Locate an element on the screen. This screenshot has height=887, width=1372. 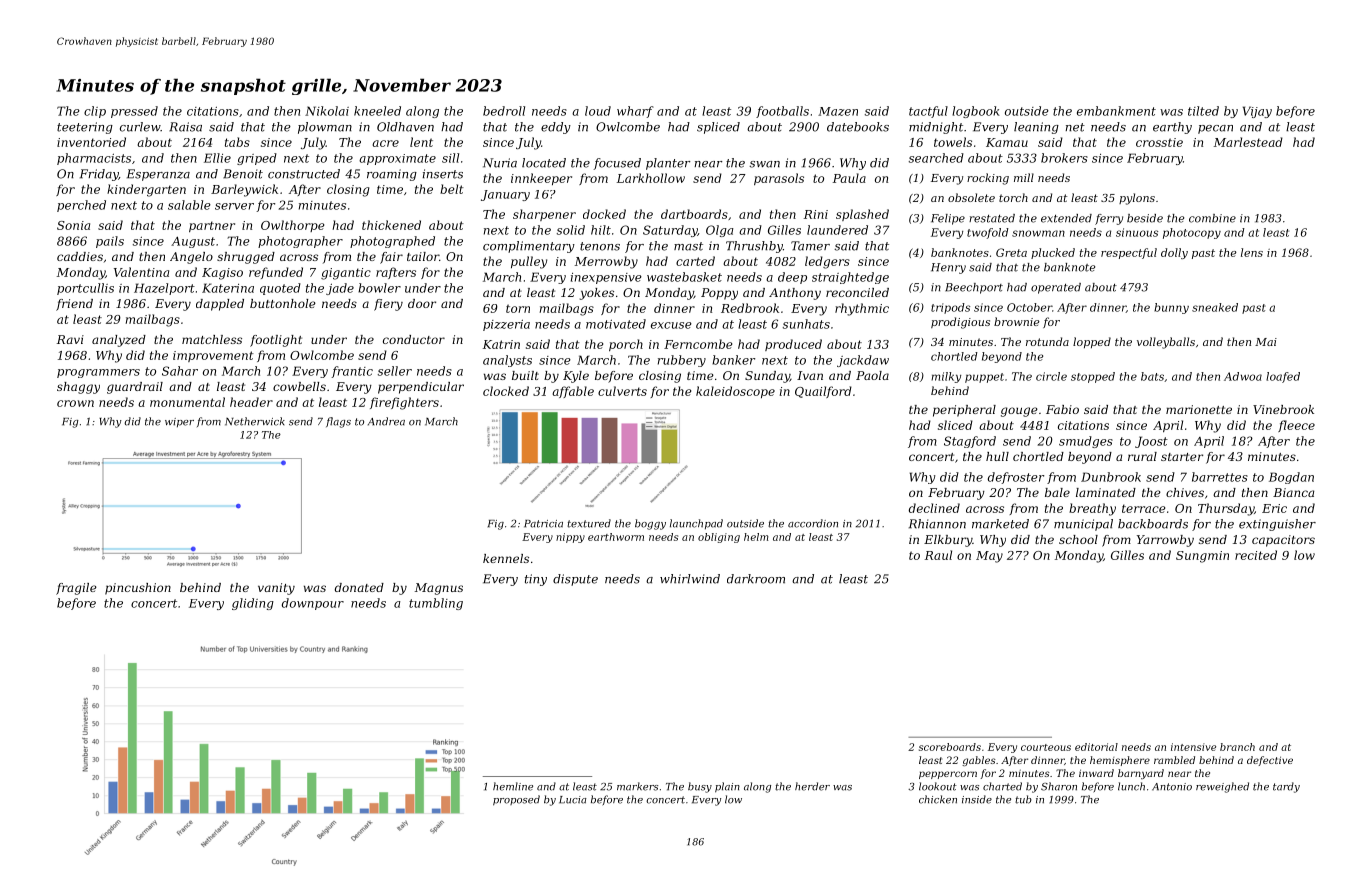
whirlwind is located at coordinates (690, 579).
